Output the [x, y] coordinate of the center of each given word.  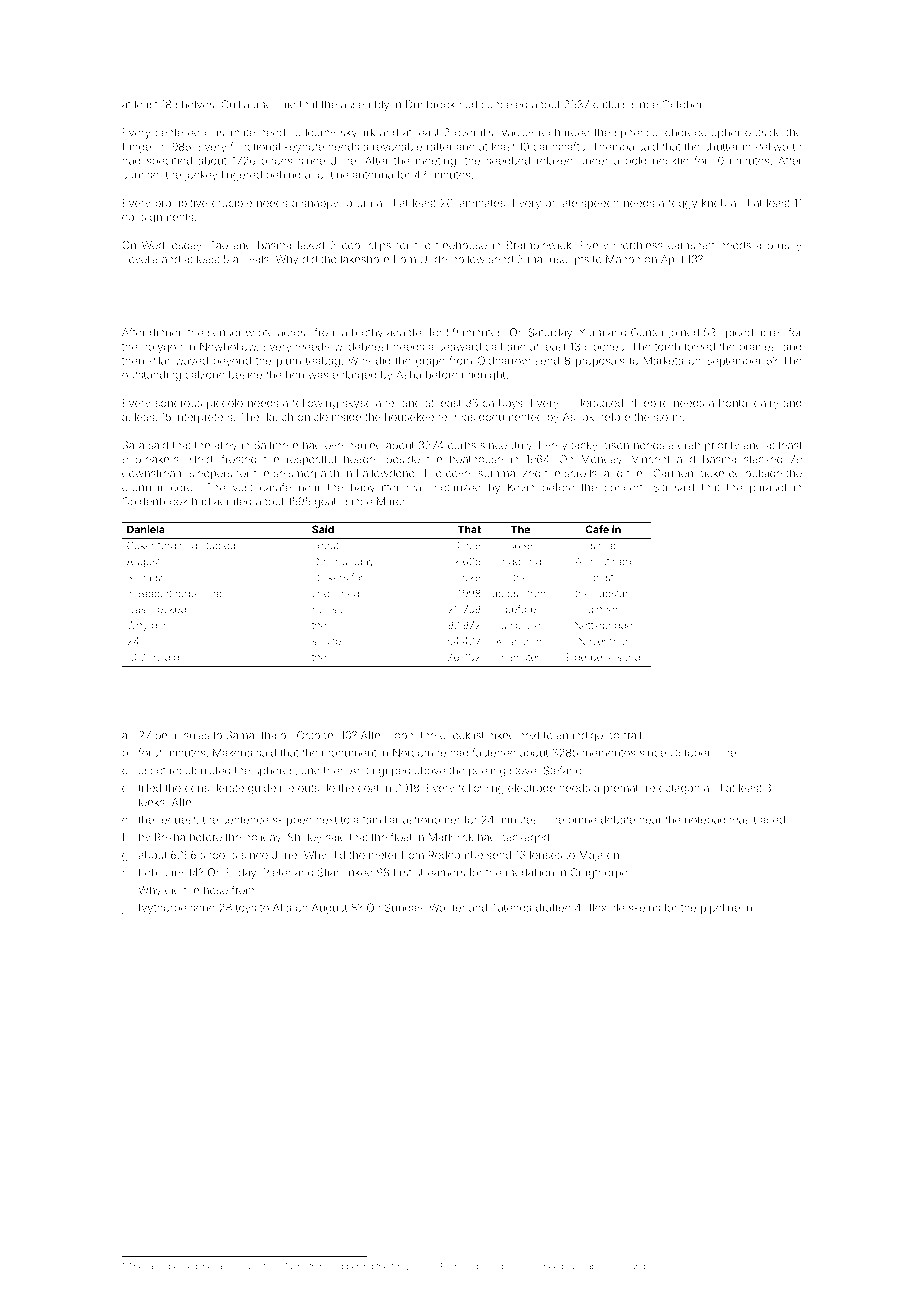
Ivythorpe [163, 909]
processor [521, 1267]
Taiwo [295, 1266]
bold [636, 161]
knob [714, 203]
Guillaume [247, 104]
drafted [553, 907]
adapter [406, 333]
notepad [705, 821]
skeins [644, 908]
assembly [365, 105]
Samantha [251, 735]
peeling [487, 771]
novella [140, 259]
